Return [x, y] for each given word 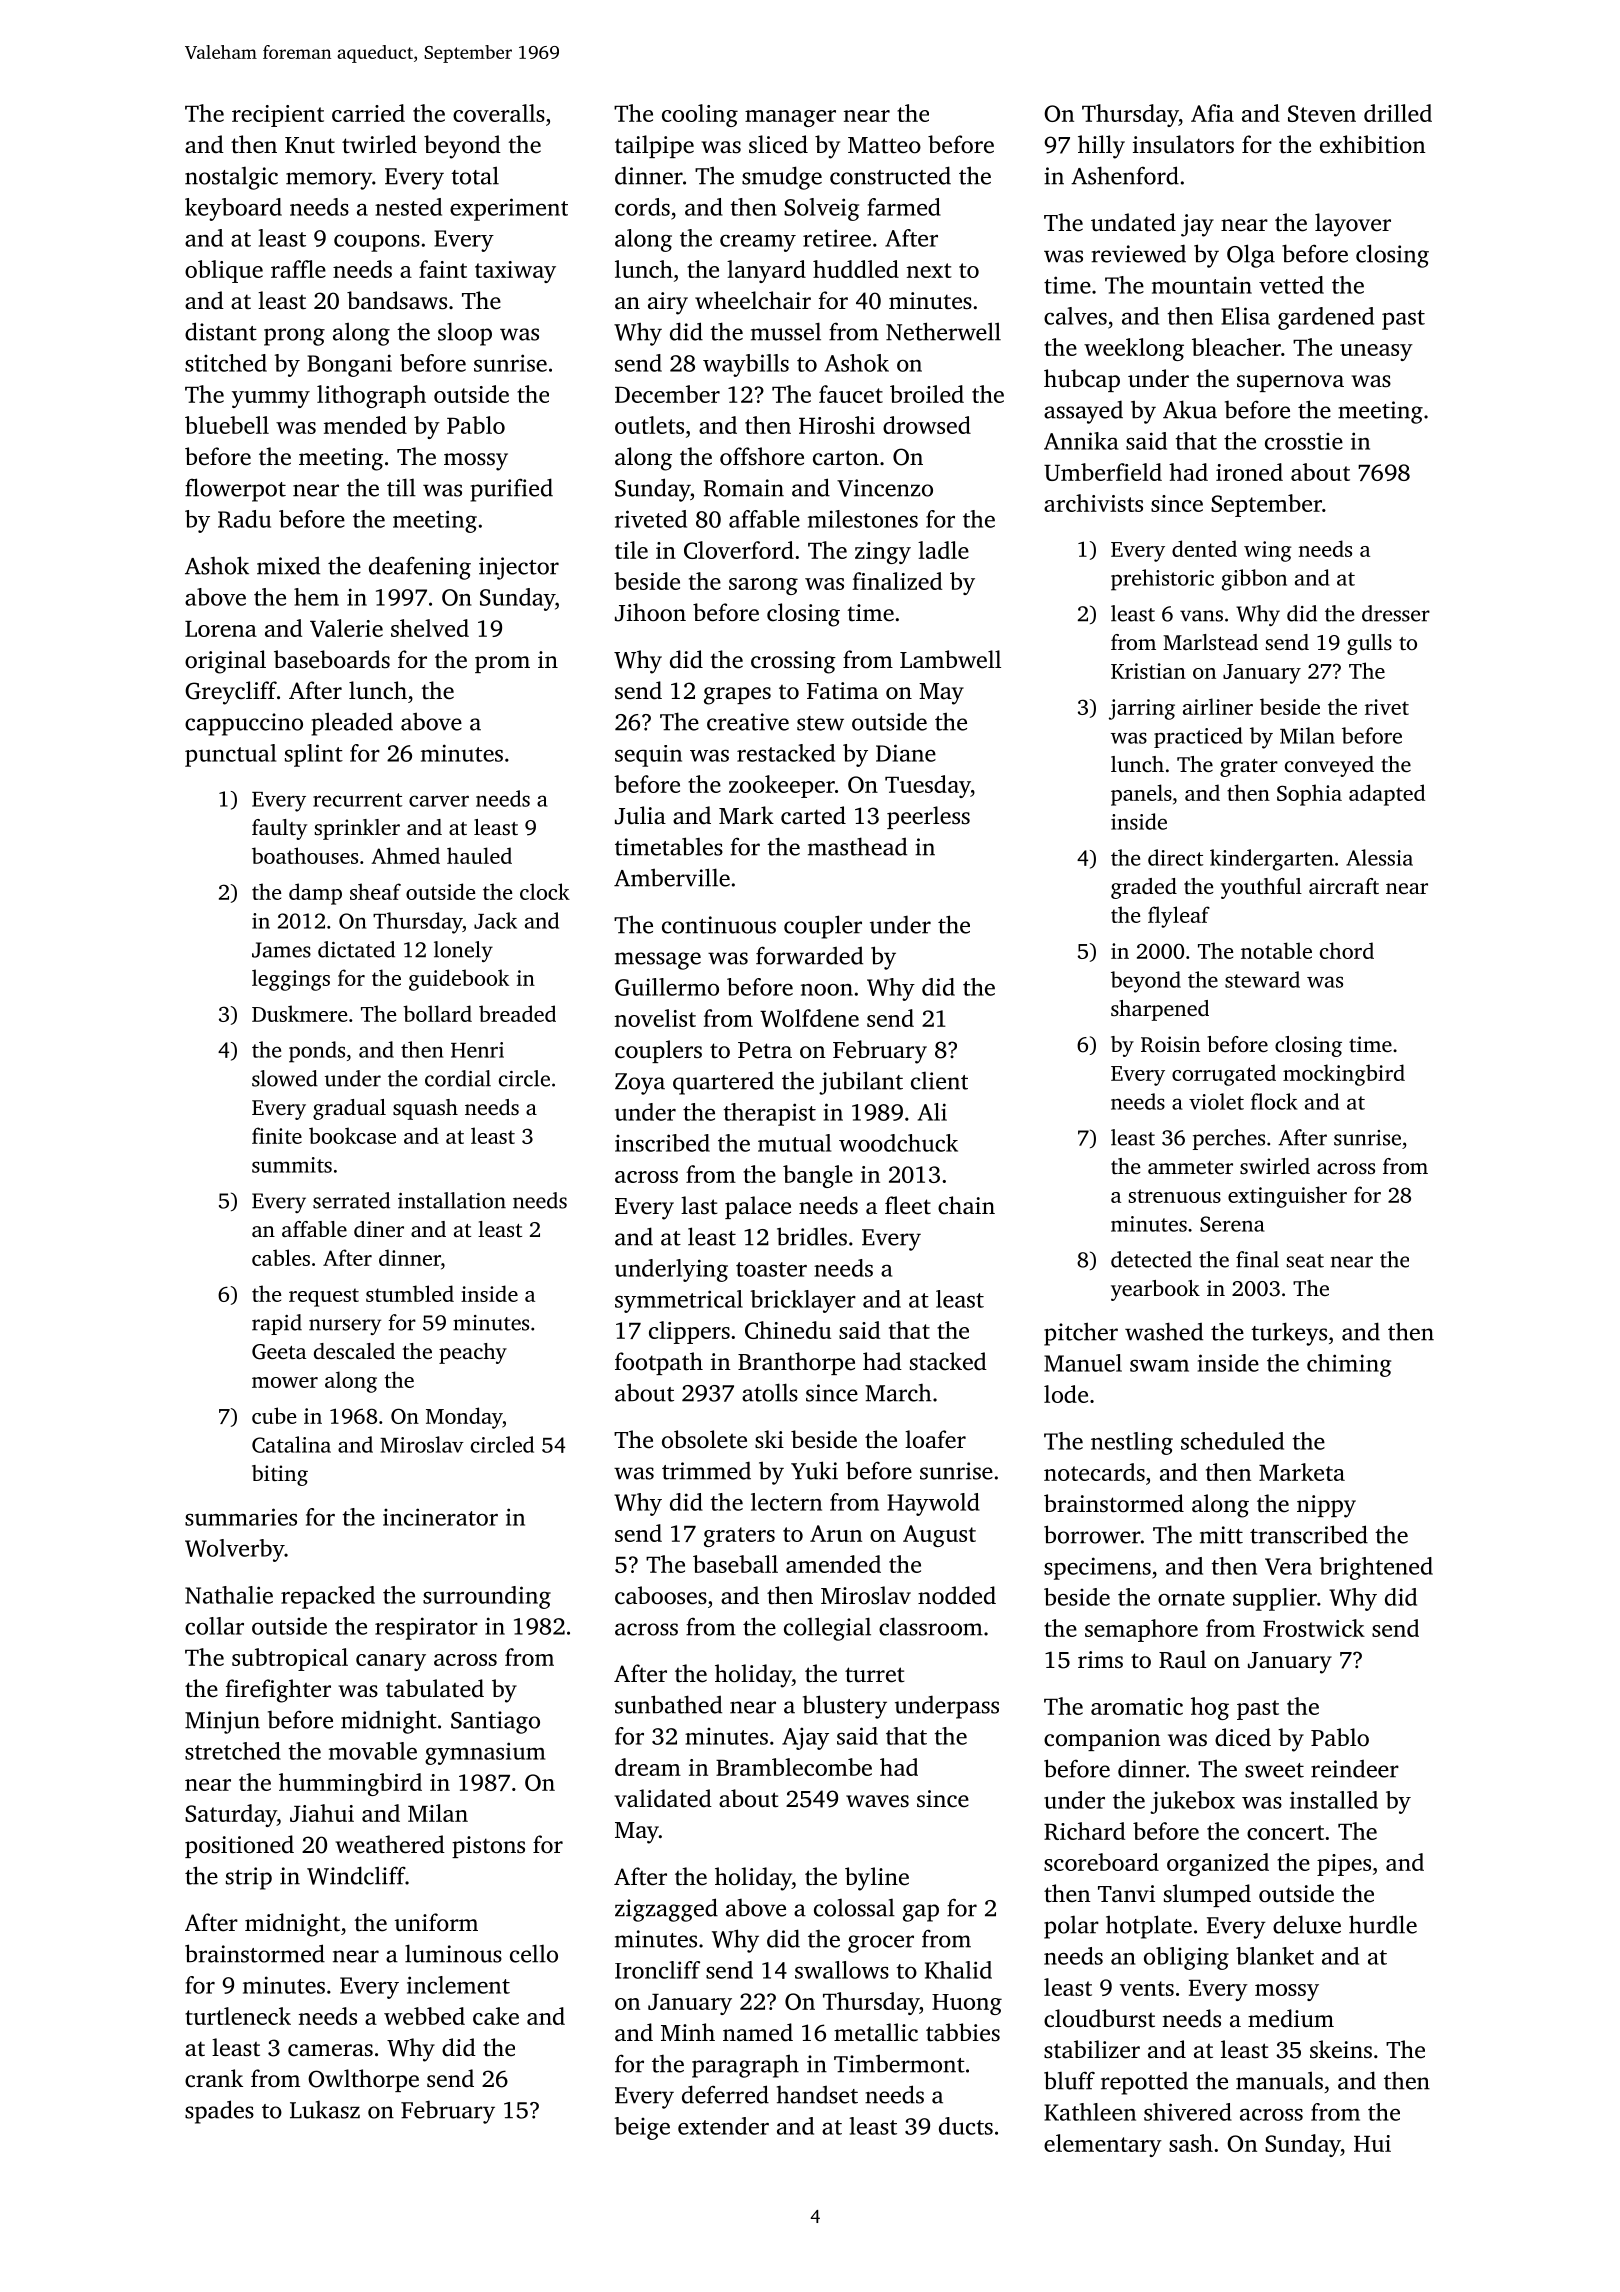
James [281, 950]
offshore [762, 456]
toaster [771, 1269]
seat [1305, 1261]
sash [1191, 2143]
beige [642, 2128]
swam [1159, 1365]
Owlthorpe [363, 2080]
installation [452, 1200]
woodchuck [898, 1143]
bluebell [227, 425]
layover [1353, 225]
